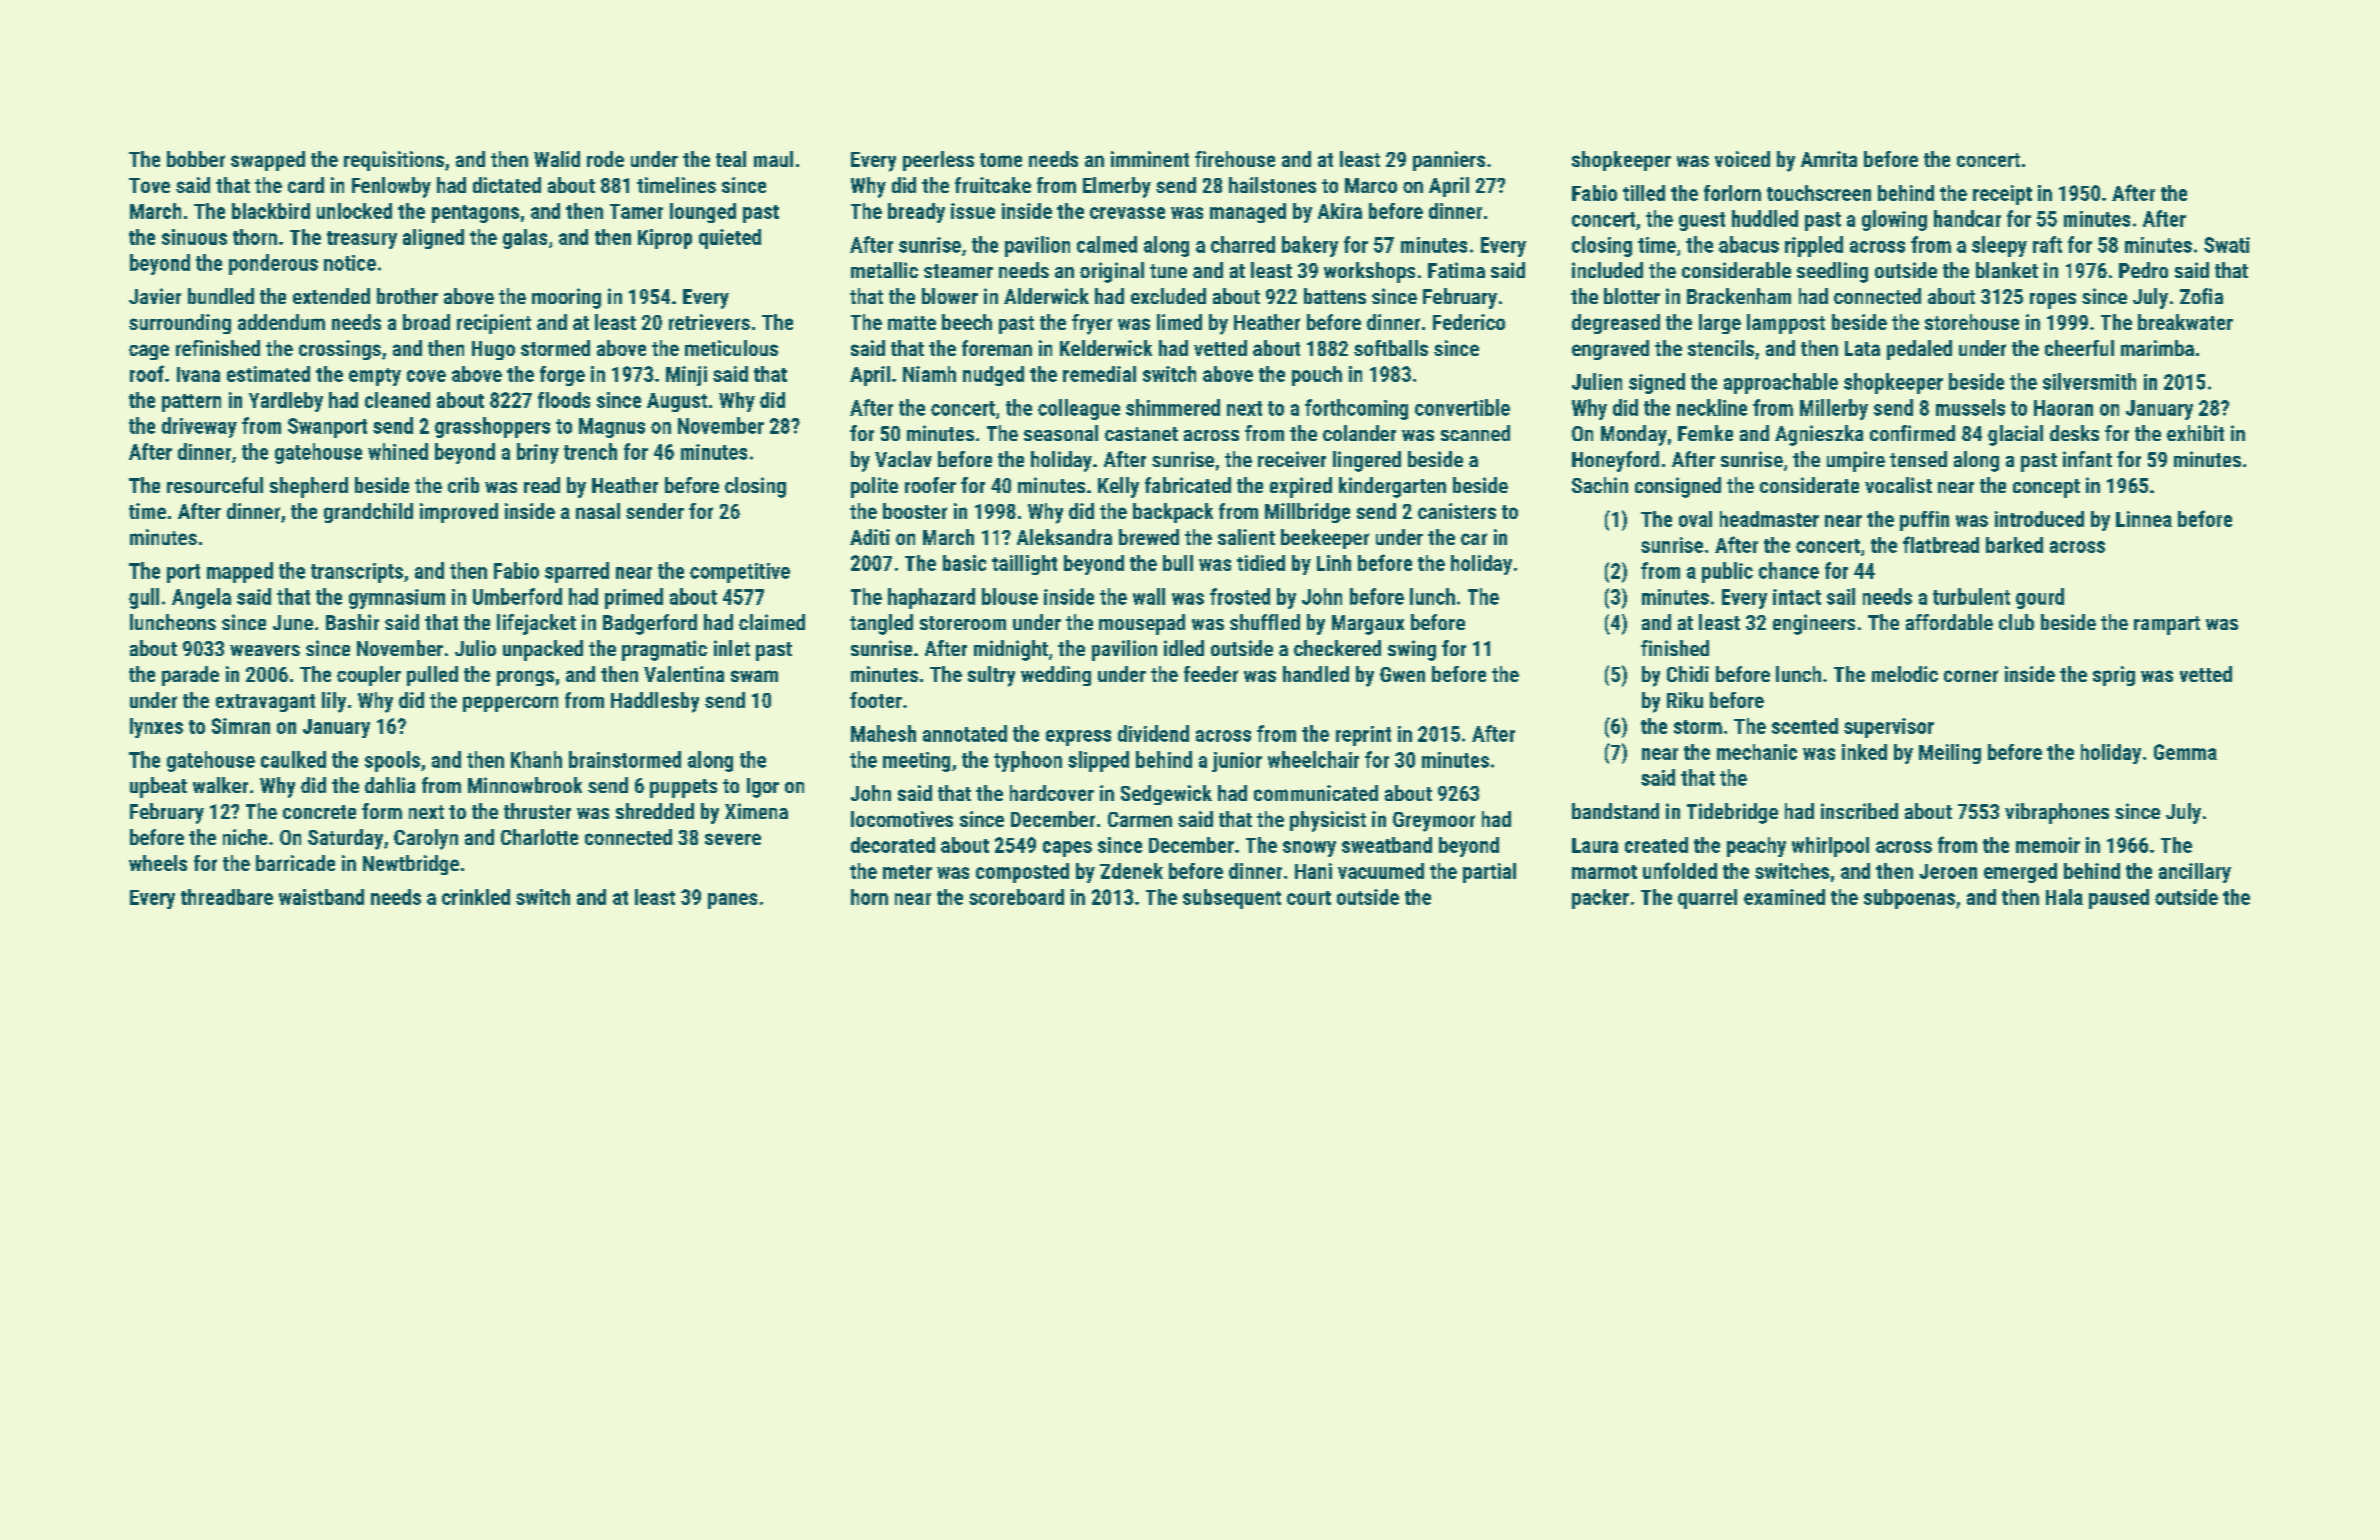 This screenshot has height=1540, width=2380. What do you see at coordinates (1363, 736) in the screenshot?
I see `reprint` at bounding box center [1363, 736].
